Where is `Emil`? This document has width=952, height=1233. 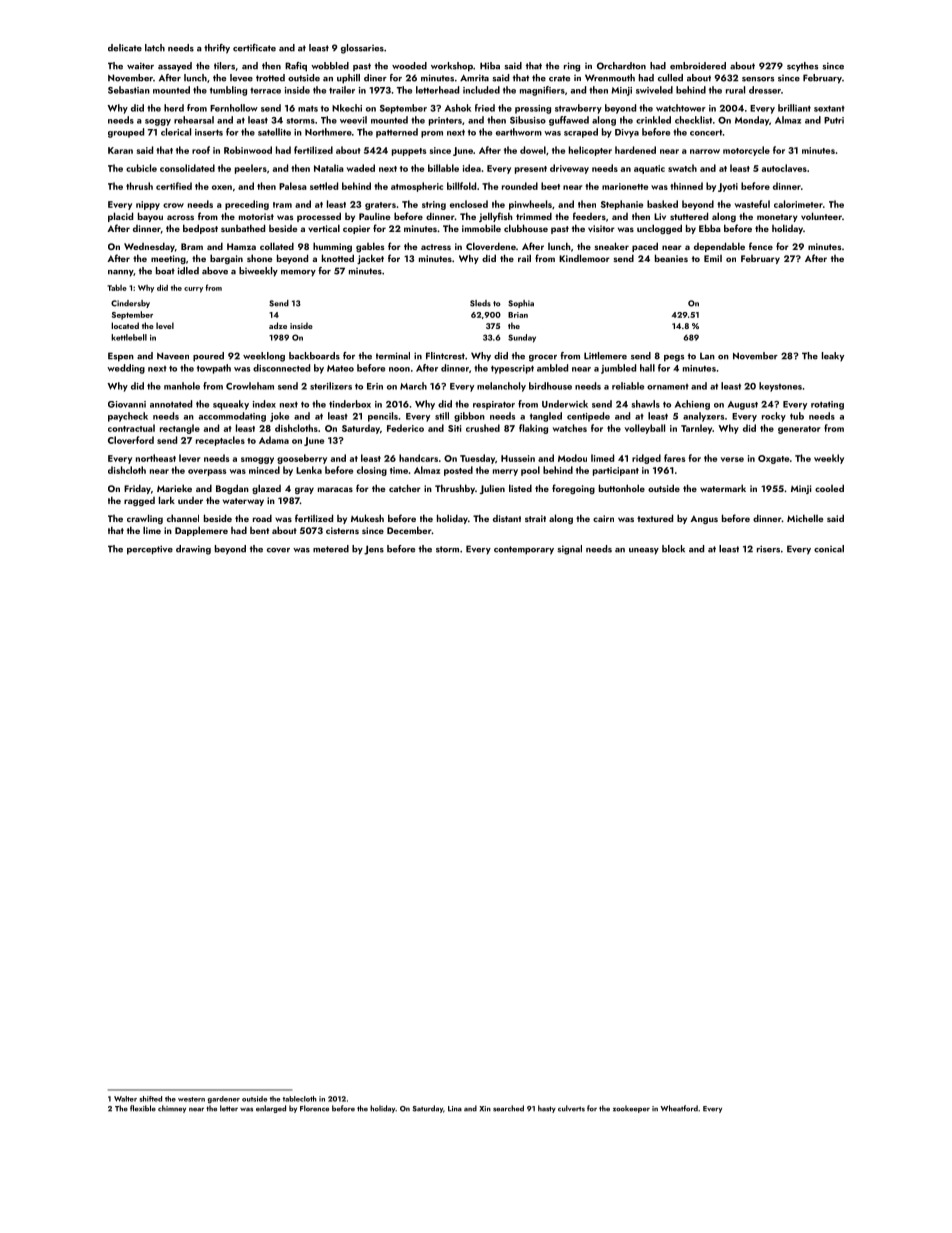
Emil is located at coordinates (713, 258).
